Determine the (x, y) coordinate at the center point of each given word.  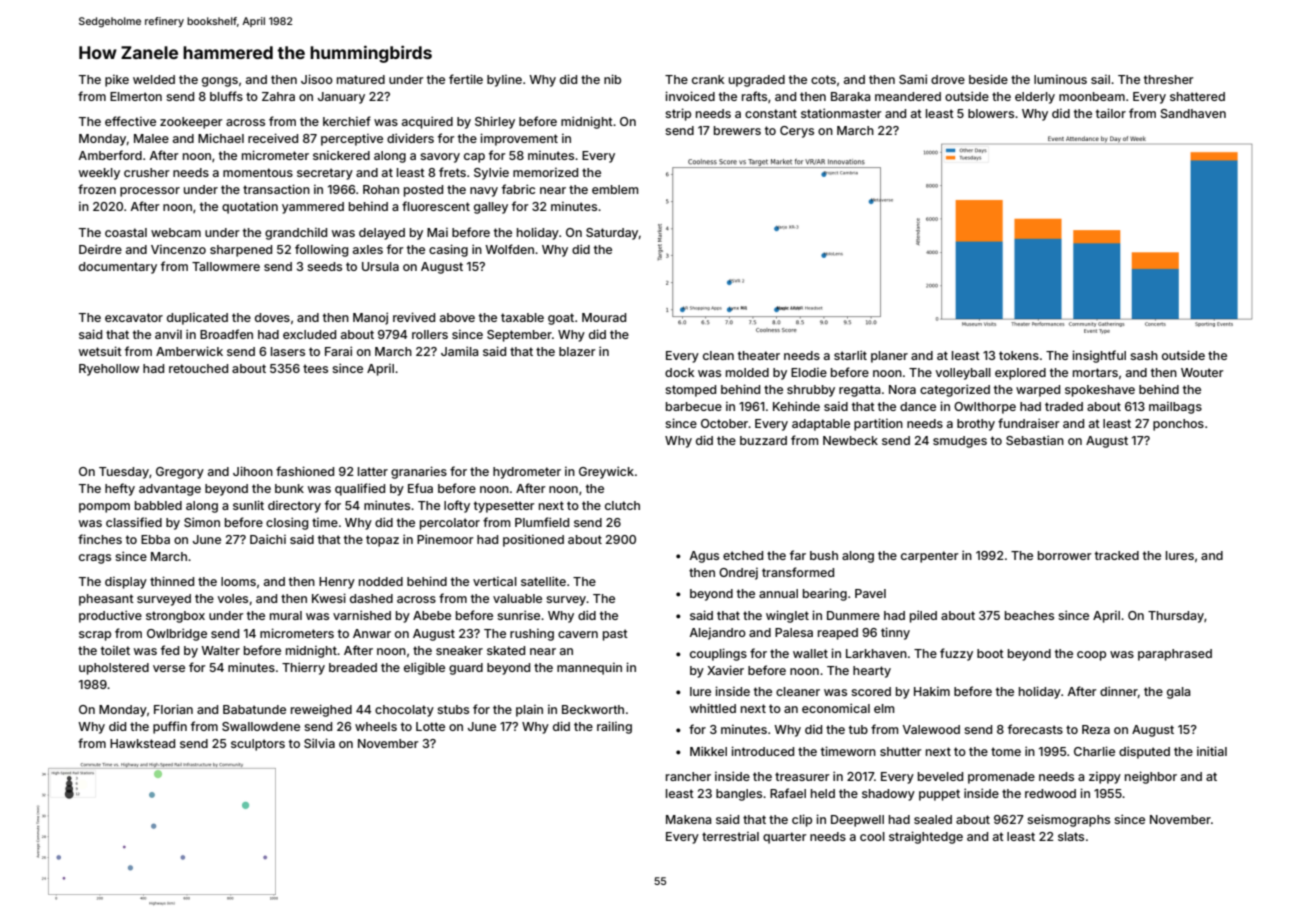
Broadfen (226, 334)
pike (117, 81)
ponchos (1178, 425)
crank (708, 79)
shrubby (811, 391)
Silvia (319, 743)
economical (836, 708)
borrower (1065, 555)
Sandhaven (1193, 113)
